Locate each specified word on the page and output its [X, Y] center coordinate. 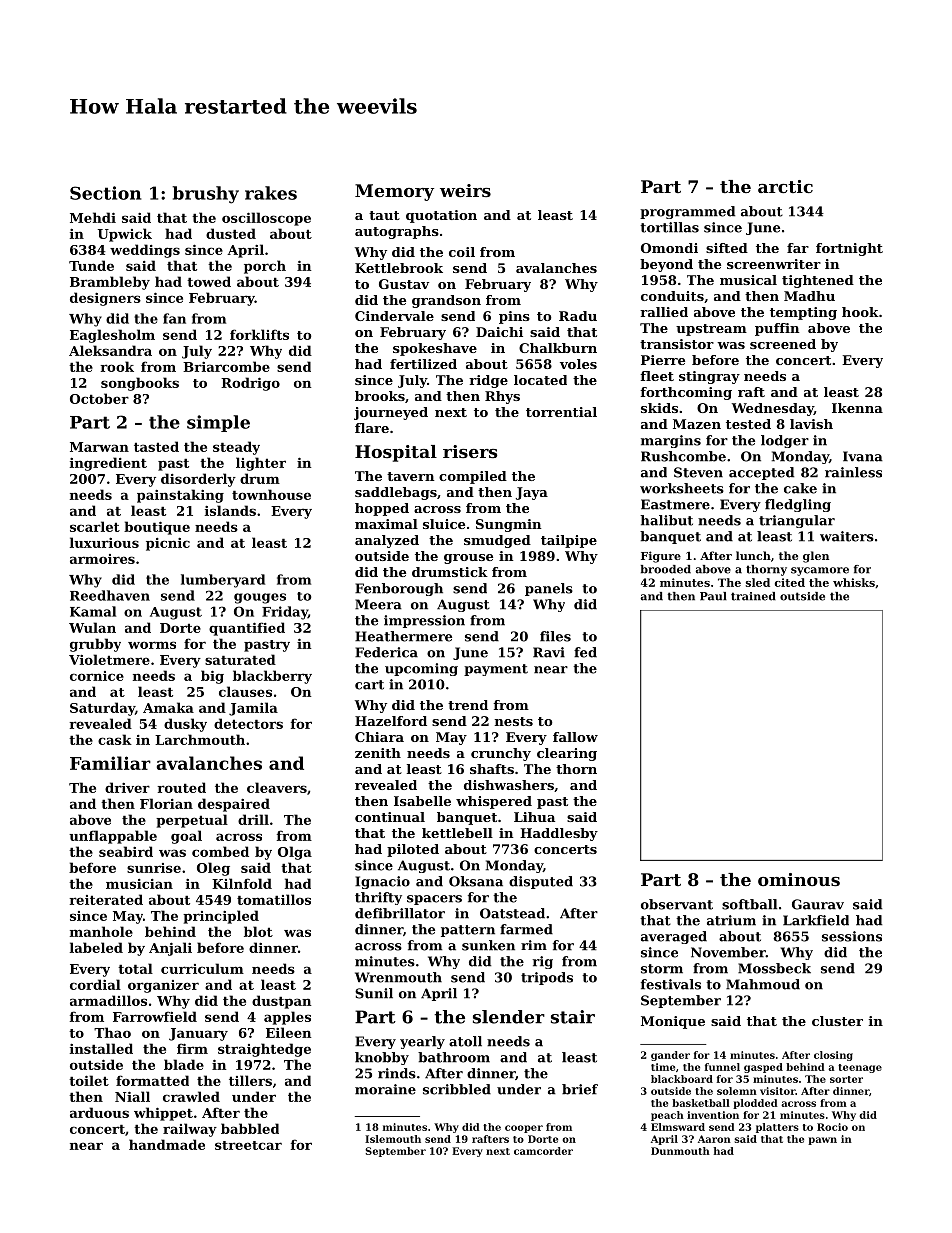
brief [580, 1089]
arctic [785, 186]
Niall [132, 1096]
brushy [206, 195]
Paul [713, 596]
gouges [260, 598]
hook [860, 312]
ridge [488, 381]
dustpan [281, 1002]
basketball [701, 1103]
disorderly [198, 480]
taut [384, 215]
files [555, 636]
